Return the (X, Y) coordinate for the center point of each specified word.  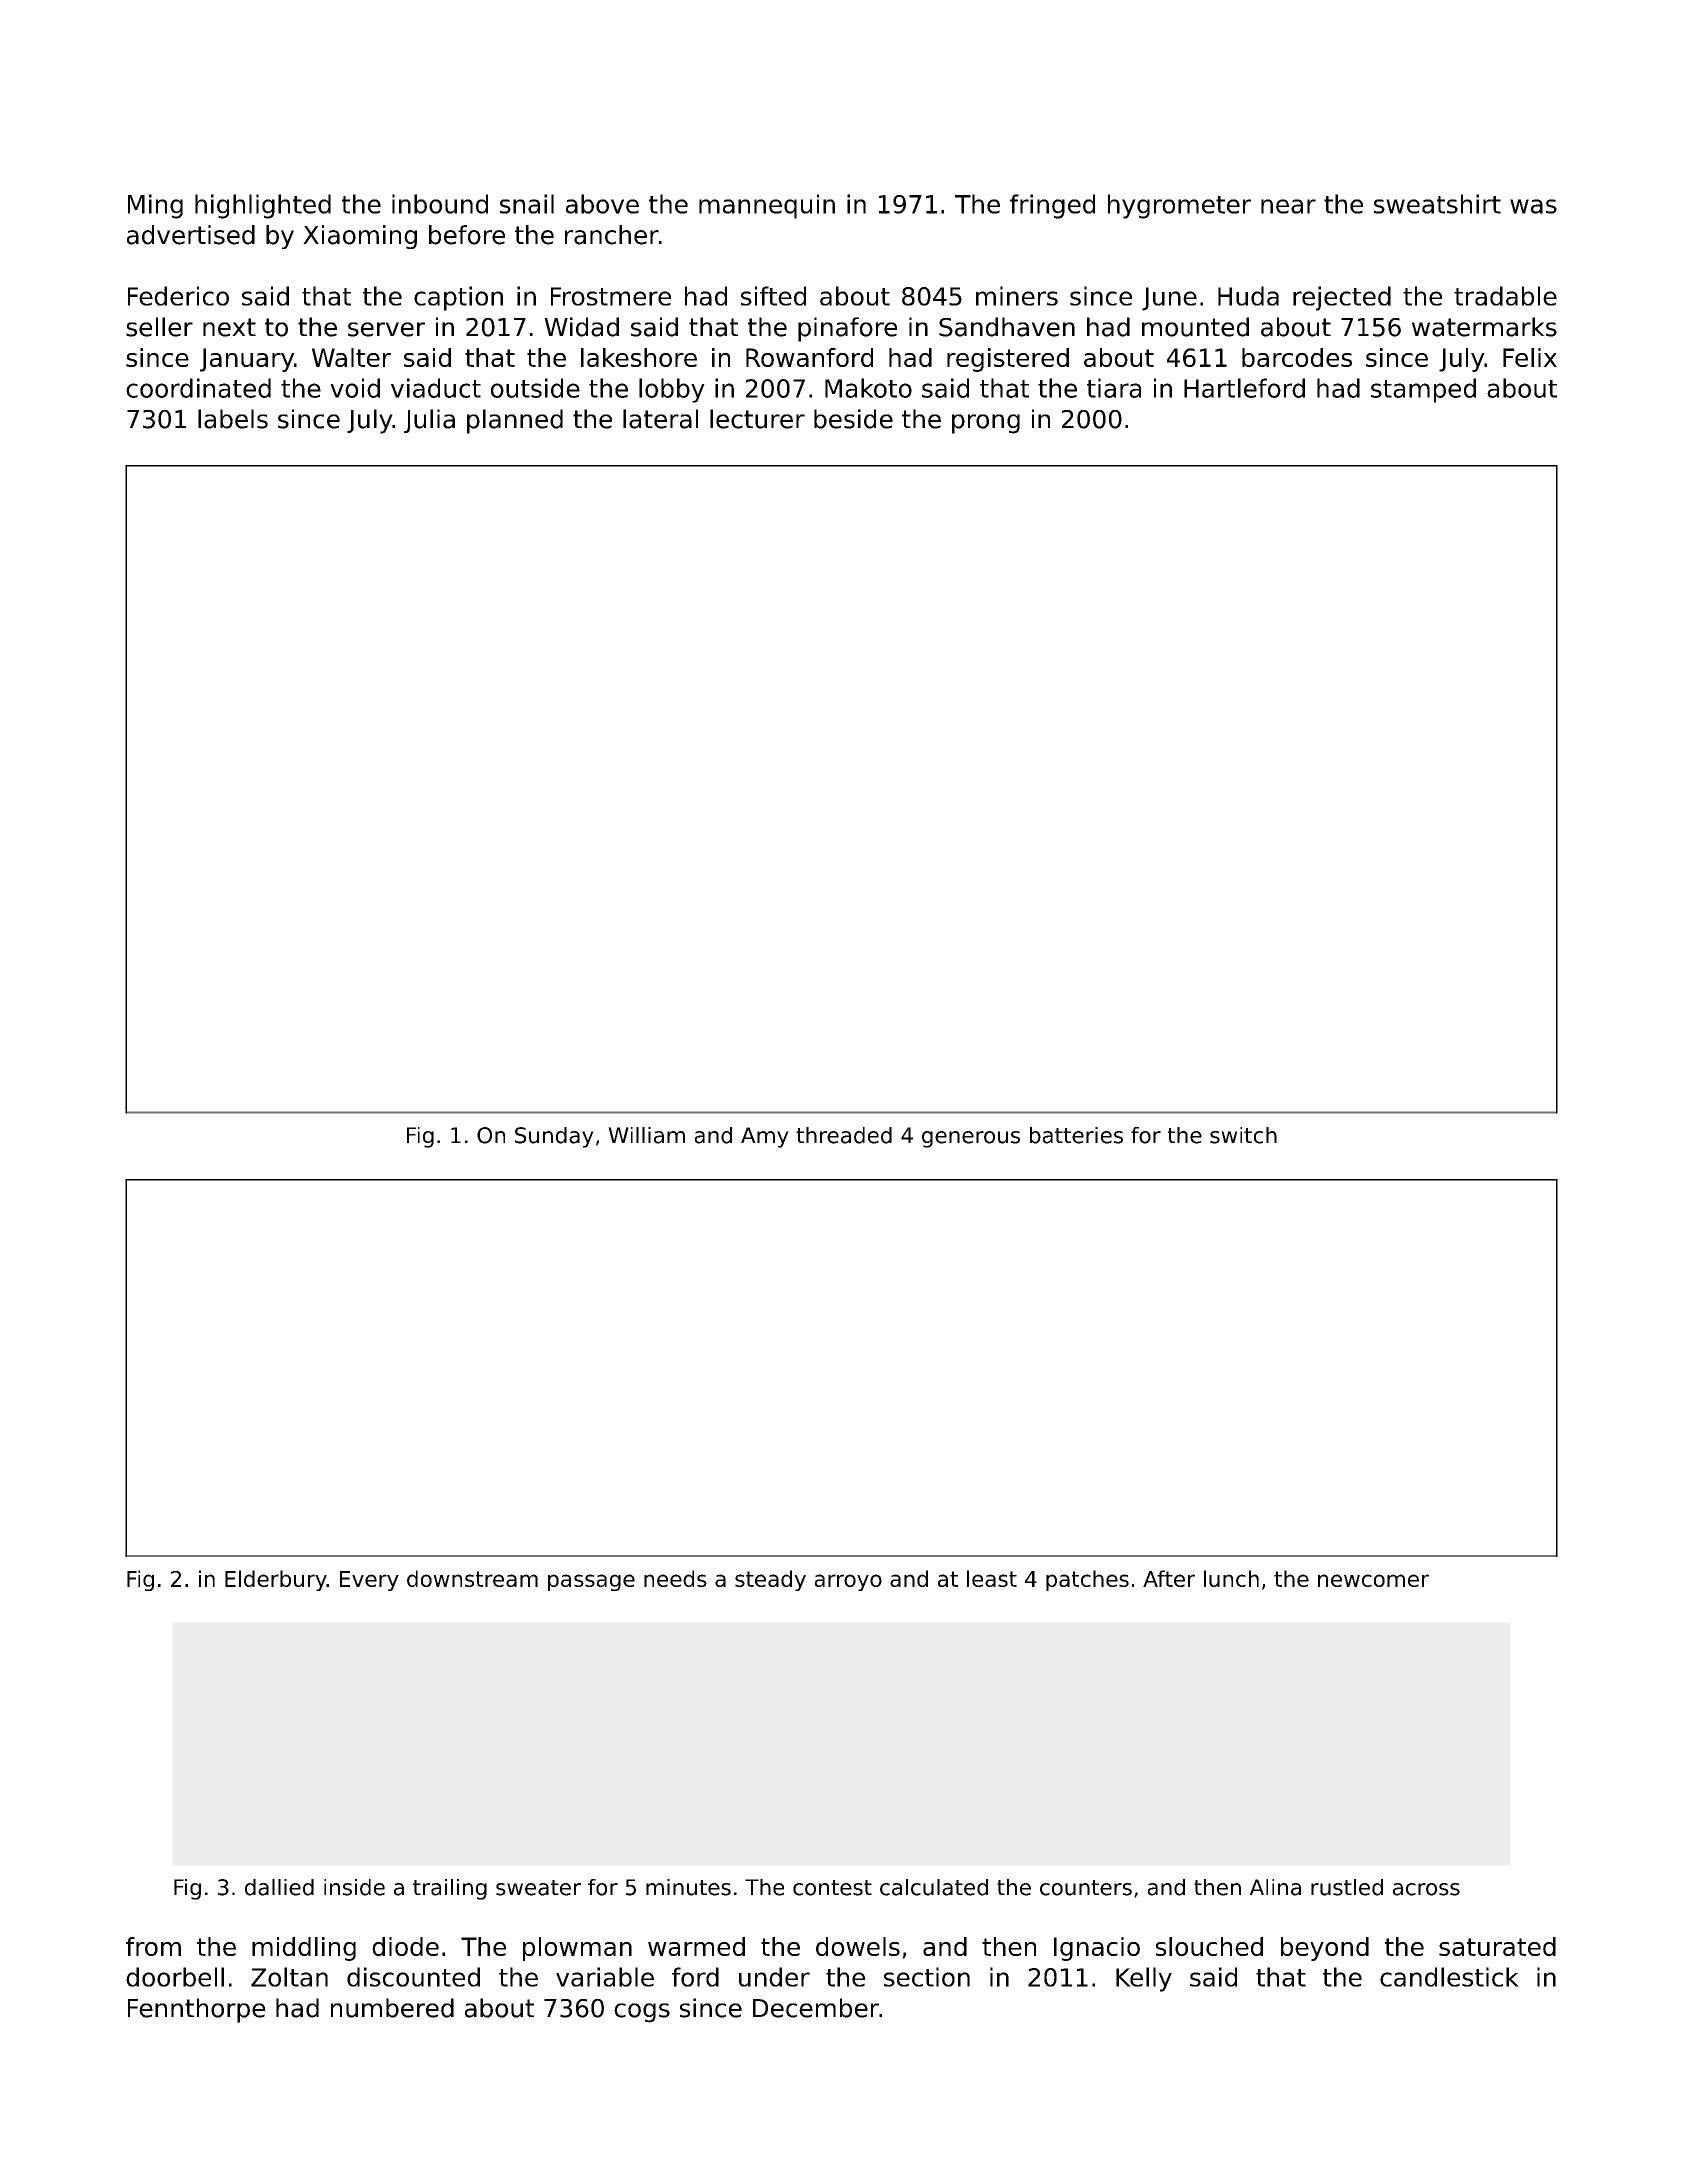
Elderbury (276, 1580)
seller (159, 327)
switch (1243, 1135)
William (646, 1135)
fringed (1052, 206)
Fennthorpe (196, 2010)
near (1288, 206)
